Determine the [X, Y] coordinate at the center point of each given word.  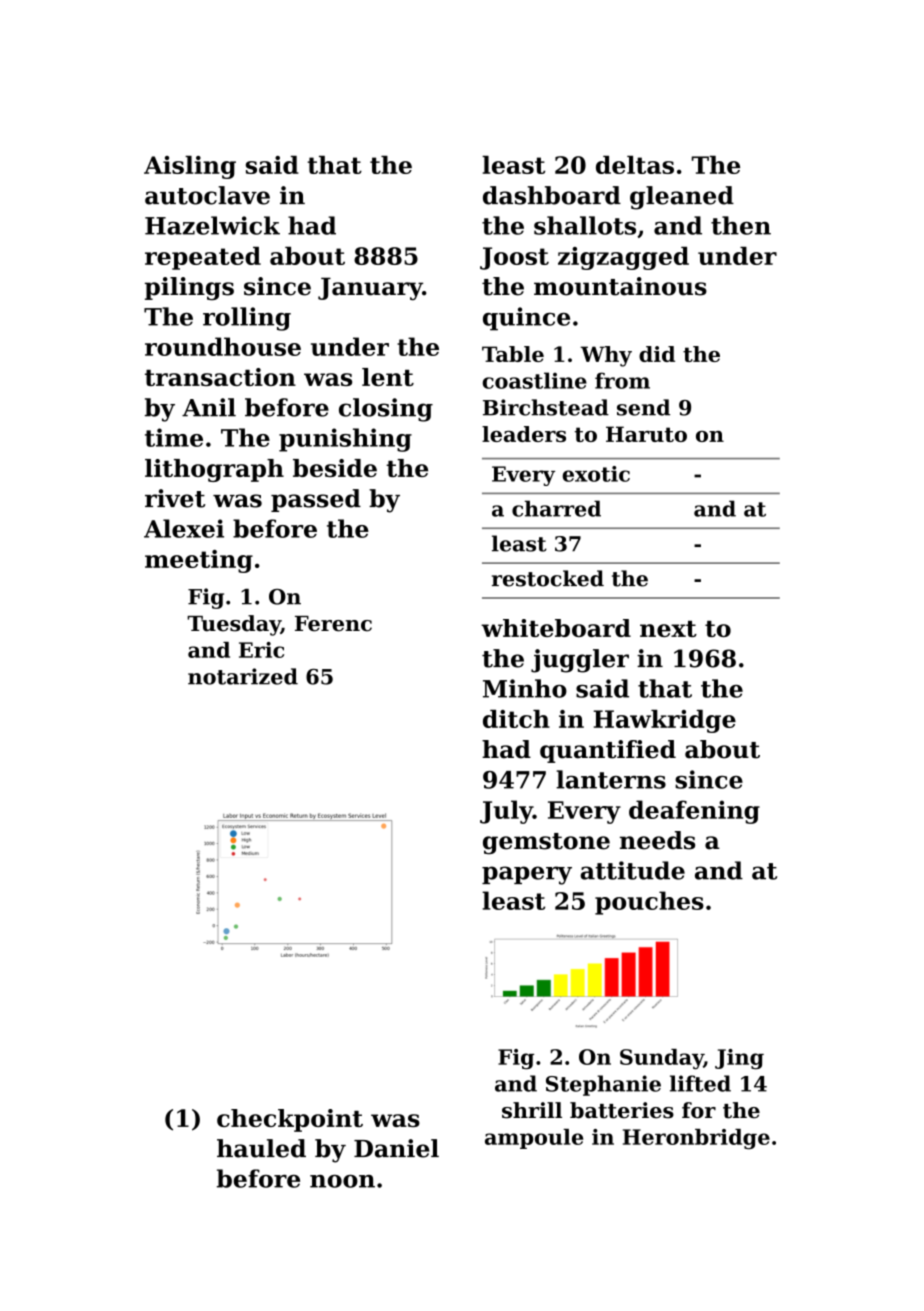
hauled [261, 1148]
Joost [514, 258]
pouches [649, 903]
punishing [345, 440]
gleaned [682, 198]
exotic [596, 474]
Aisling [190, 167]
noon [342, 1181]
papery [527, 875]
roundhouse [223, 346]
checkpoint [290, 1120]
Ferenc [333, 624]
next [668, 629]
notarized [243, 676]
